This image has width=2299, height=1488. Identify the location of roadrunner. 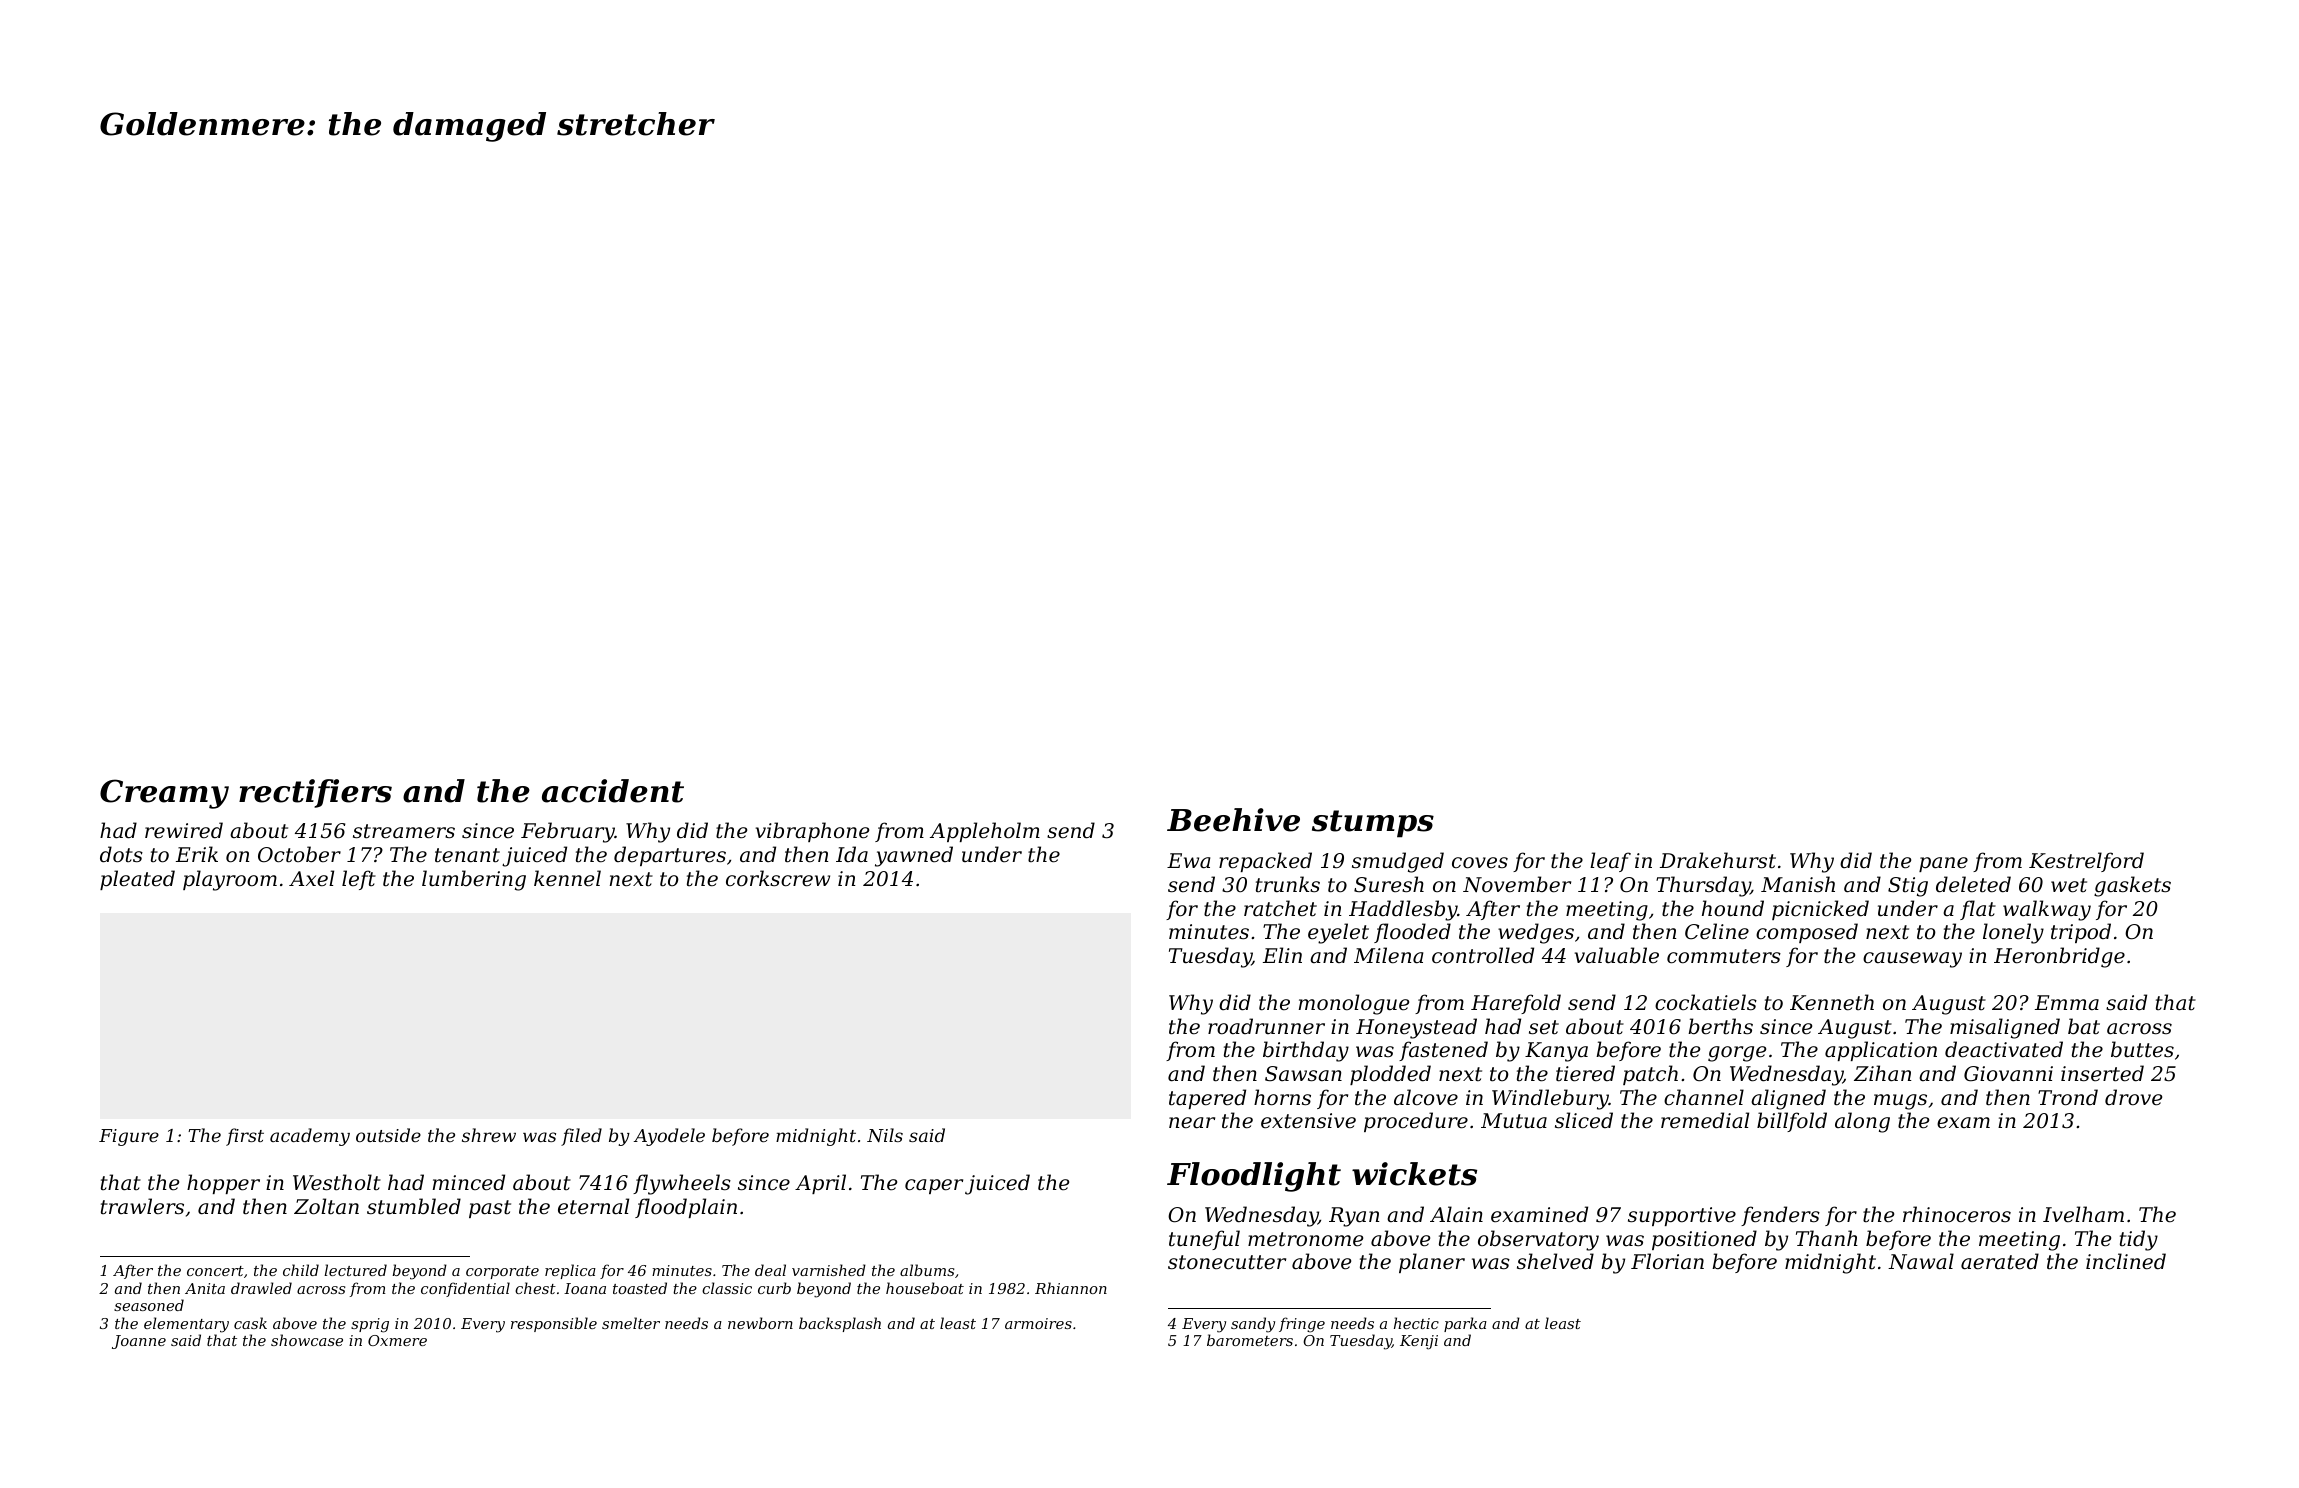
(1266, 1026).
